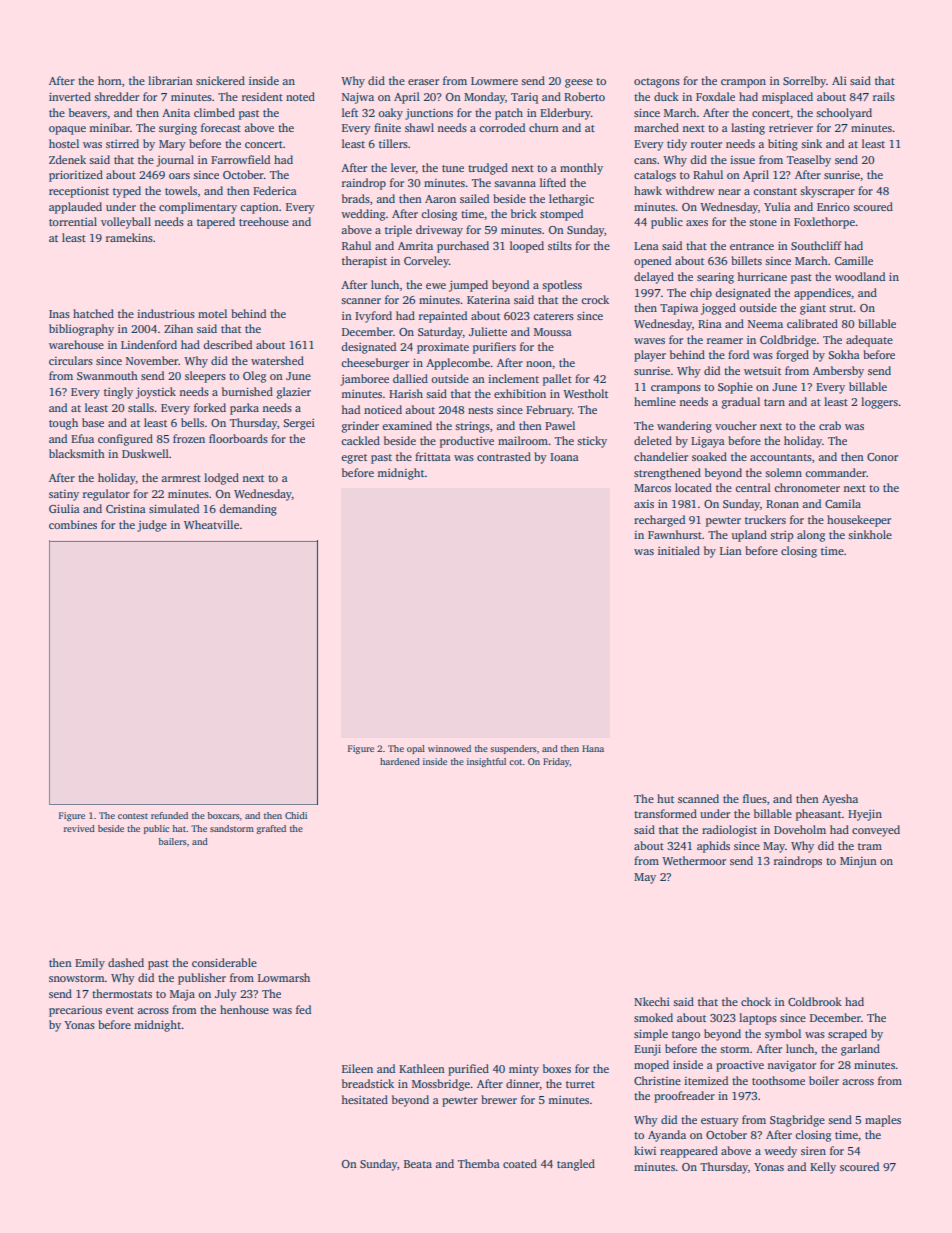  What do you see at coordinates (735, 388) in the document?
I see `Sophie` at bounding box center [735, 388].
